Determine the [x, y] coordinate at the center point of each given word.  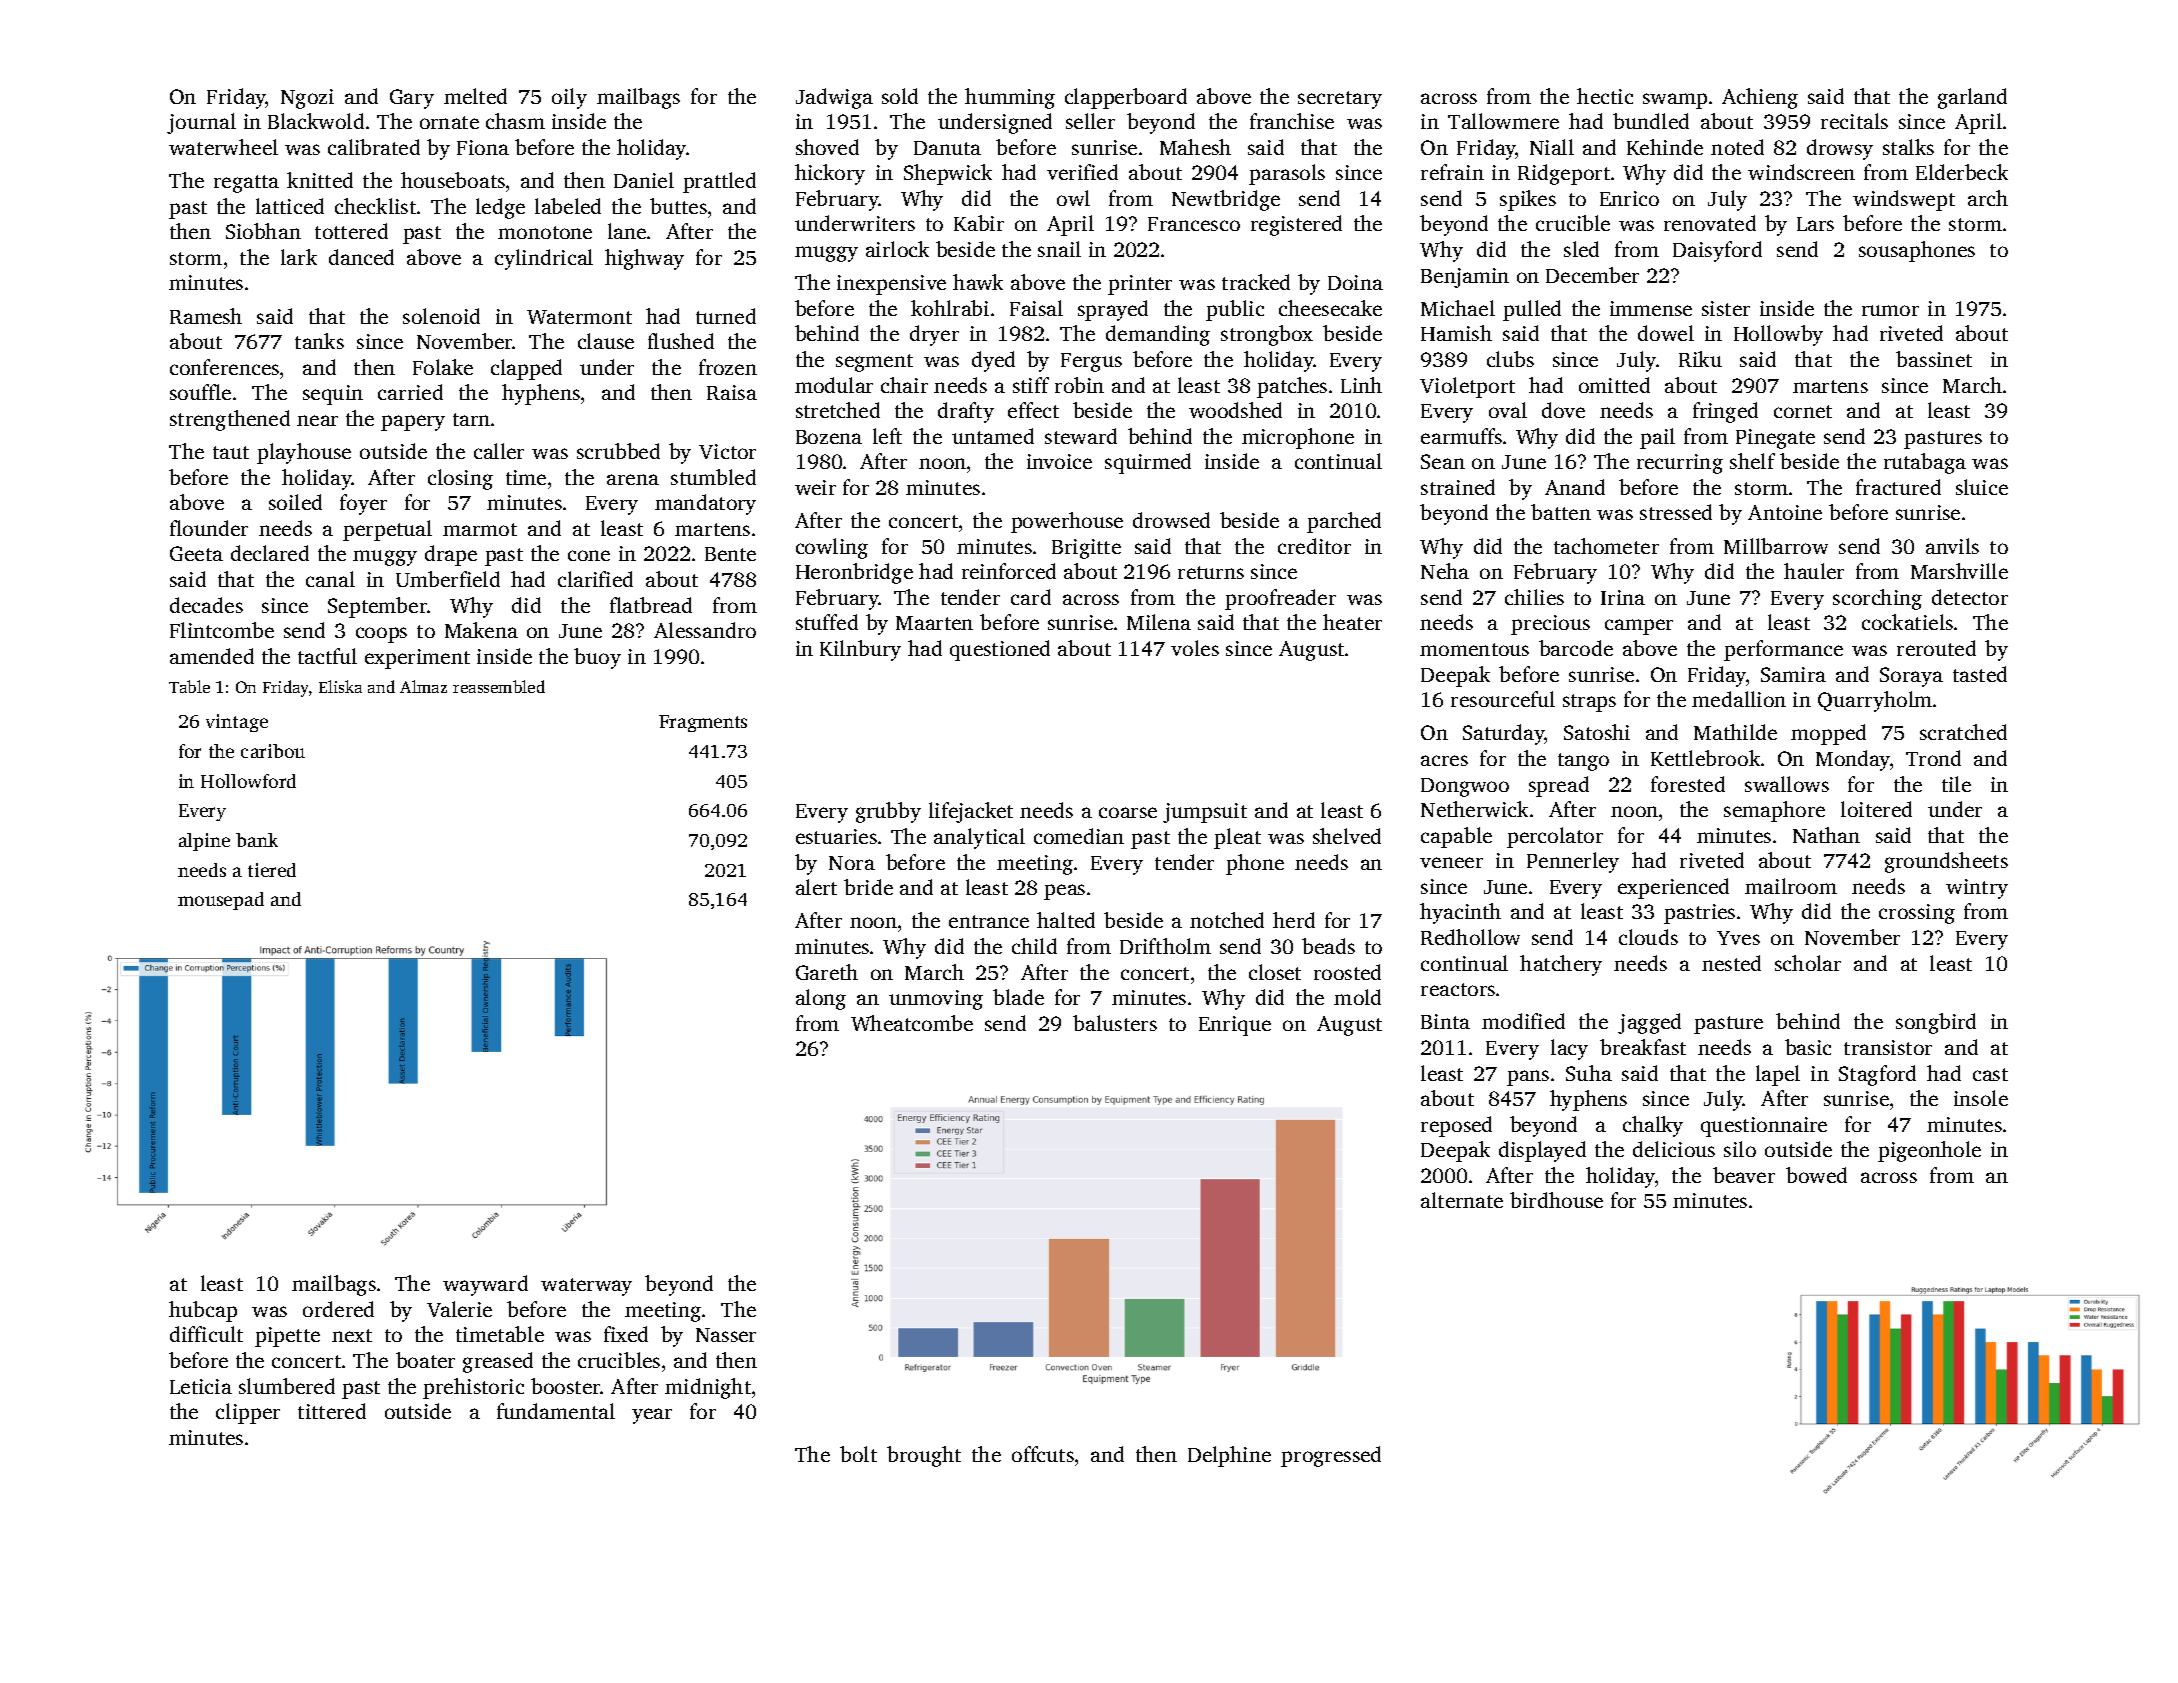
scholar [1808, 963]
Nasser [726, 1335]
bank [257, 840]
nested [1731, 963]
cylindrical [544, 259]
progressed [1331, 1456]
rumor [1890, 310]
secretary [1340, 100]
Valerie [459, 1309]
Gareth [827, 972]
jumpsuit [1205, 813]
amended [212, 656]
